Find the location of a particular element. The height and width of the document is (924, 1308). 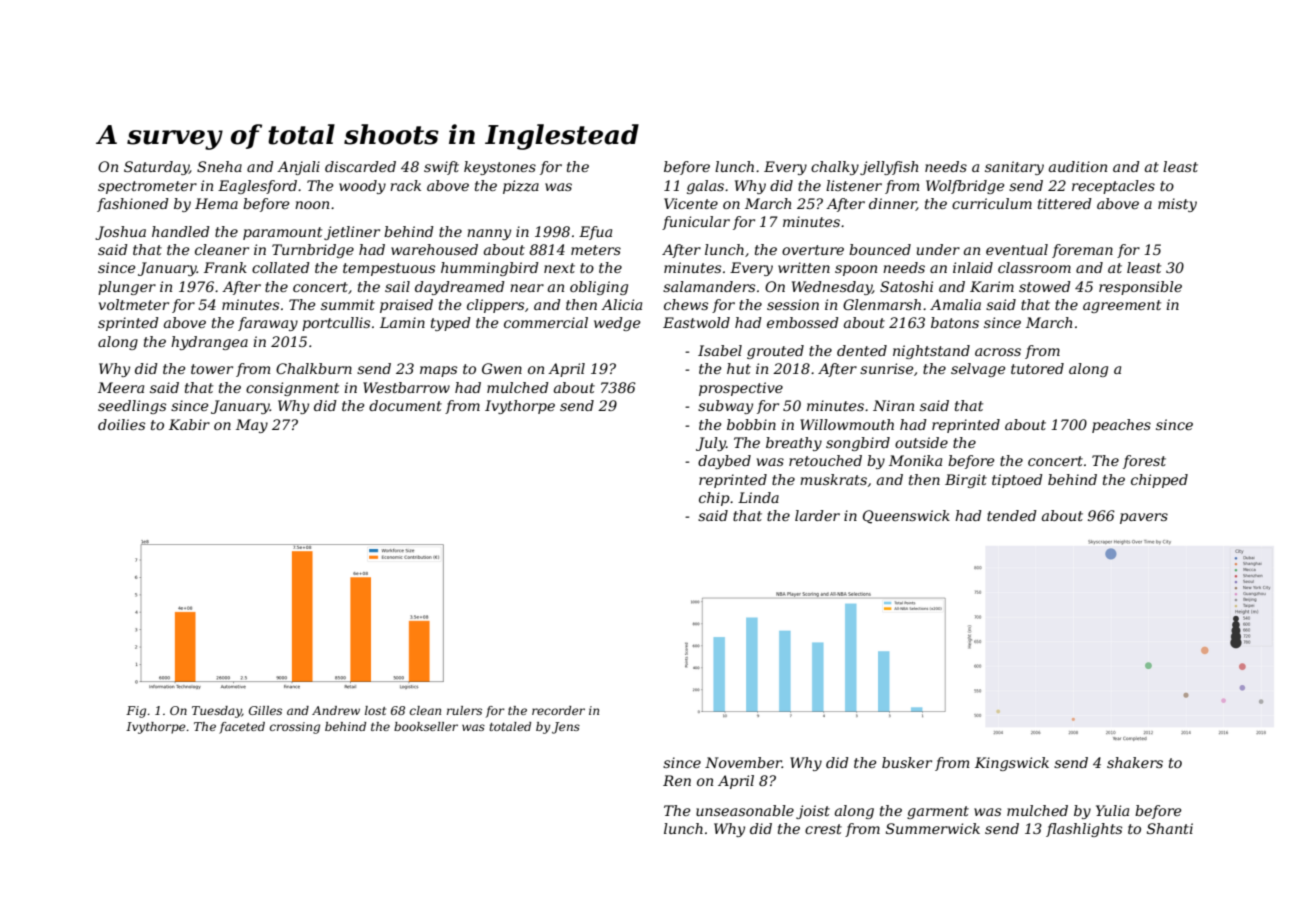

Linda is located at coordinates (758, 497).
